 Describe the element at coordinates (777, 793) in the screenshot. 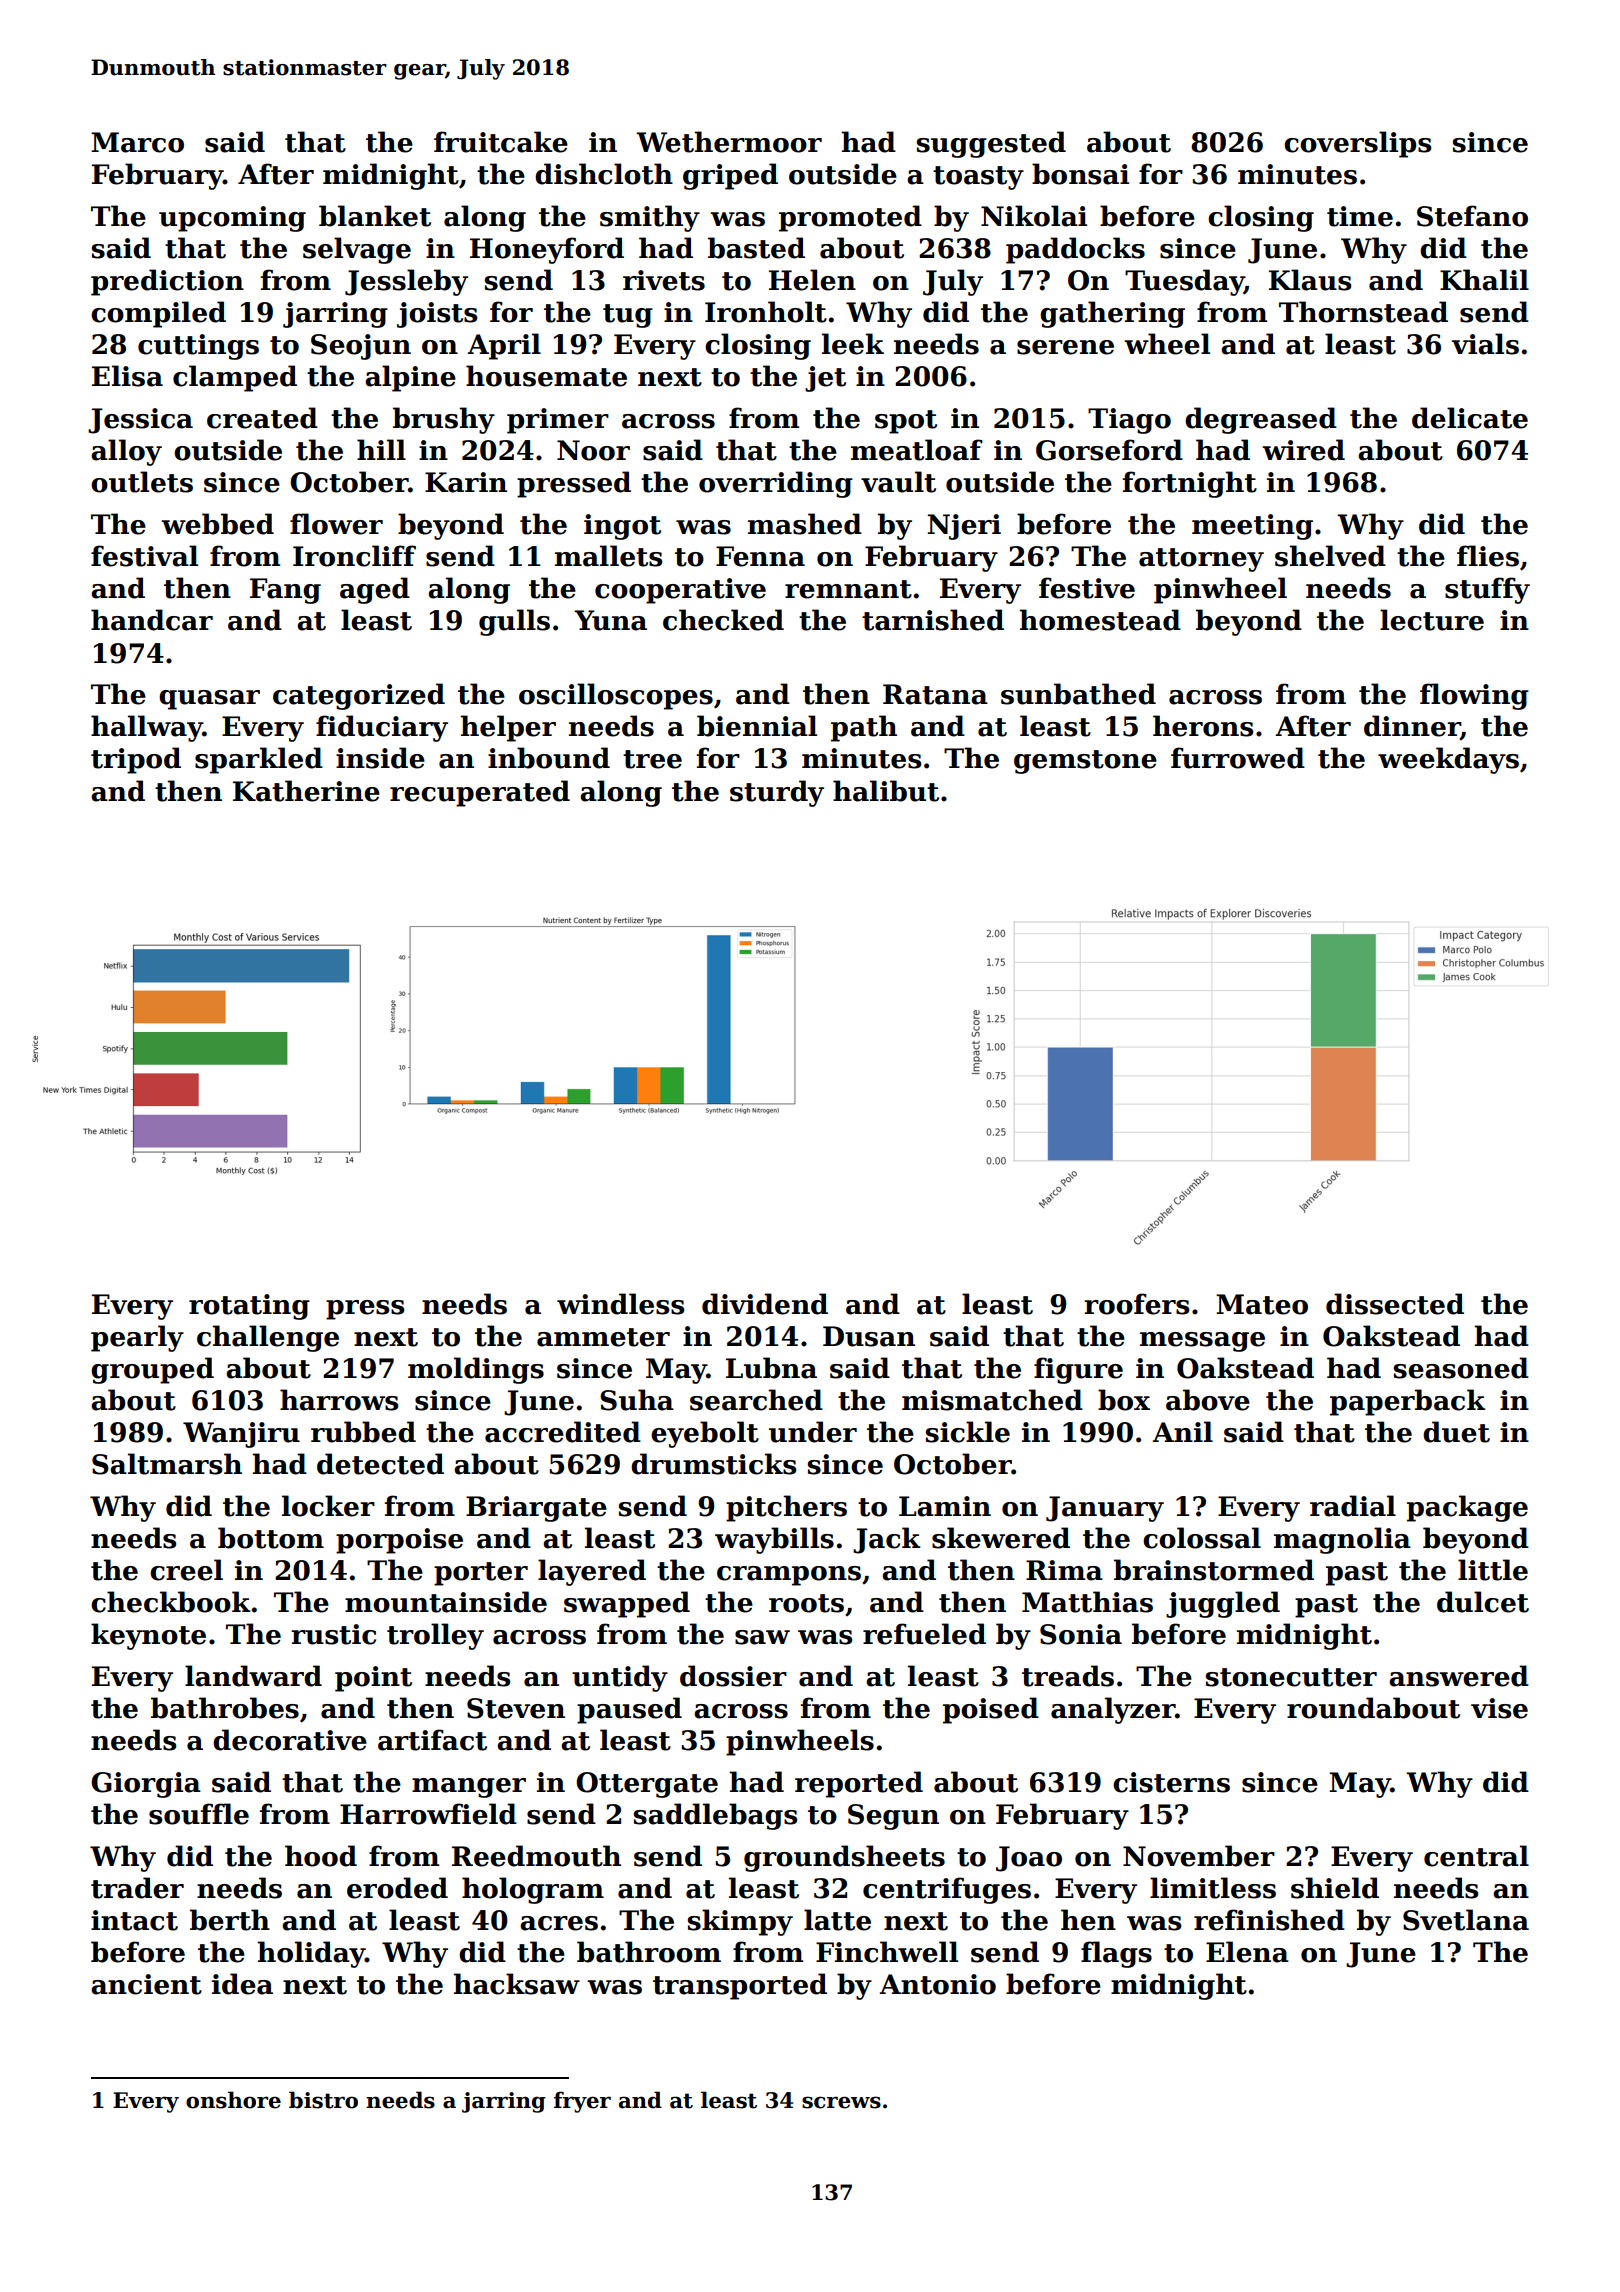

I see `sturdy` at that location.
